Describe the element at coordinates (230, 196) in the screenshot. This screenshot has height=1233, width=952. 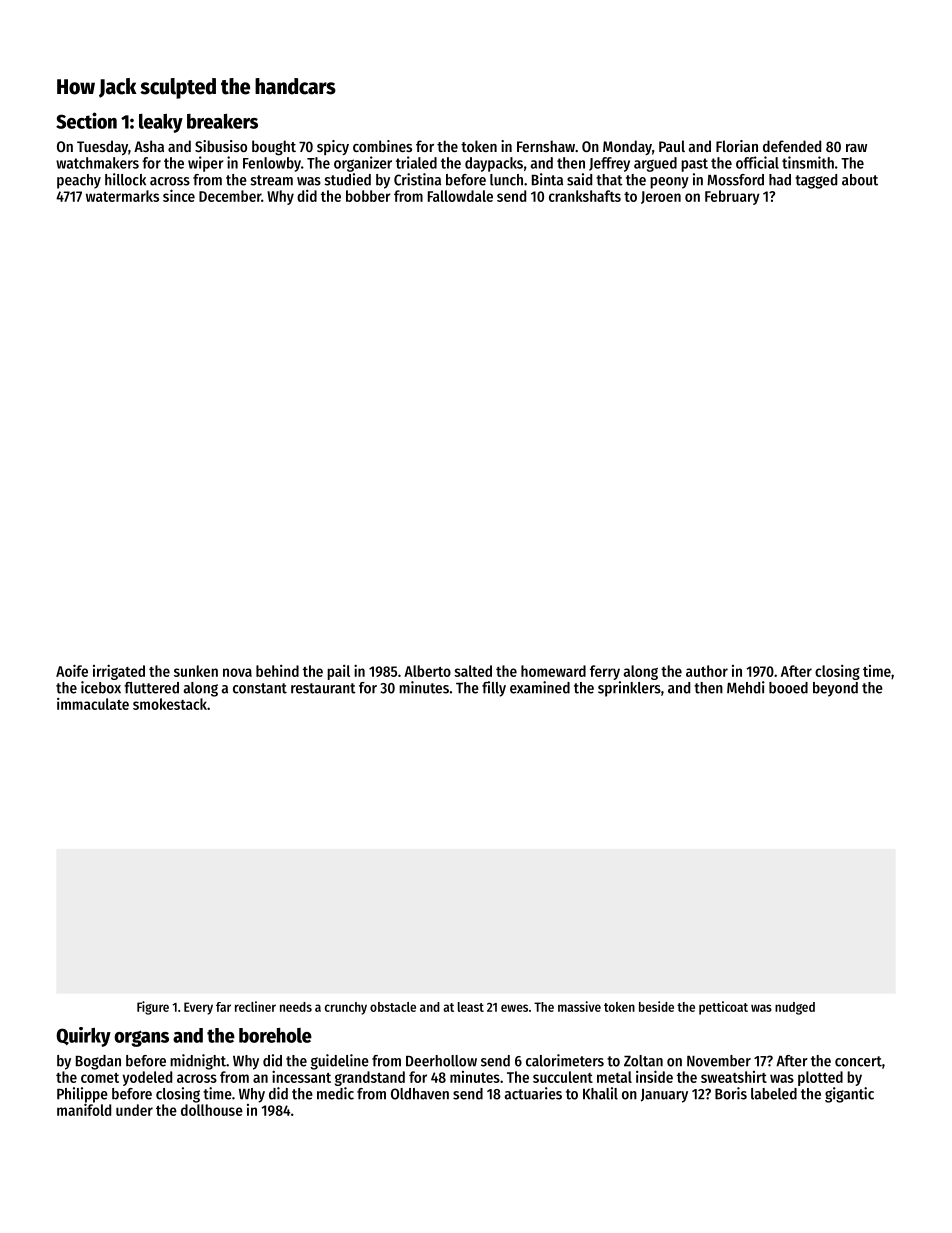
I see `December` at that location.
